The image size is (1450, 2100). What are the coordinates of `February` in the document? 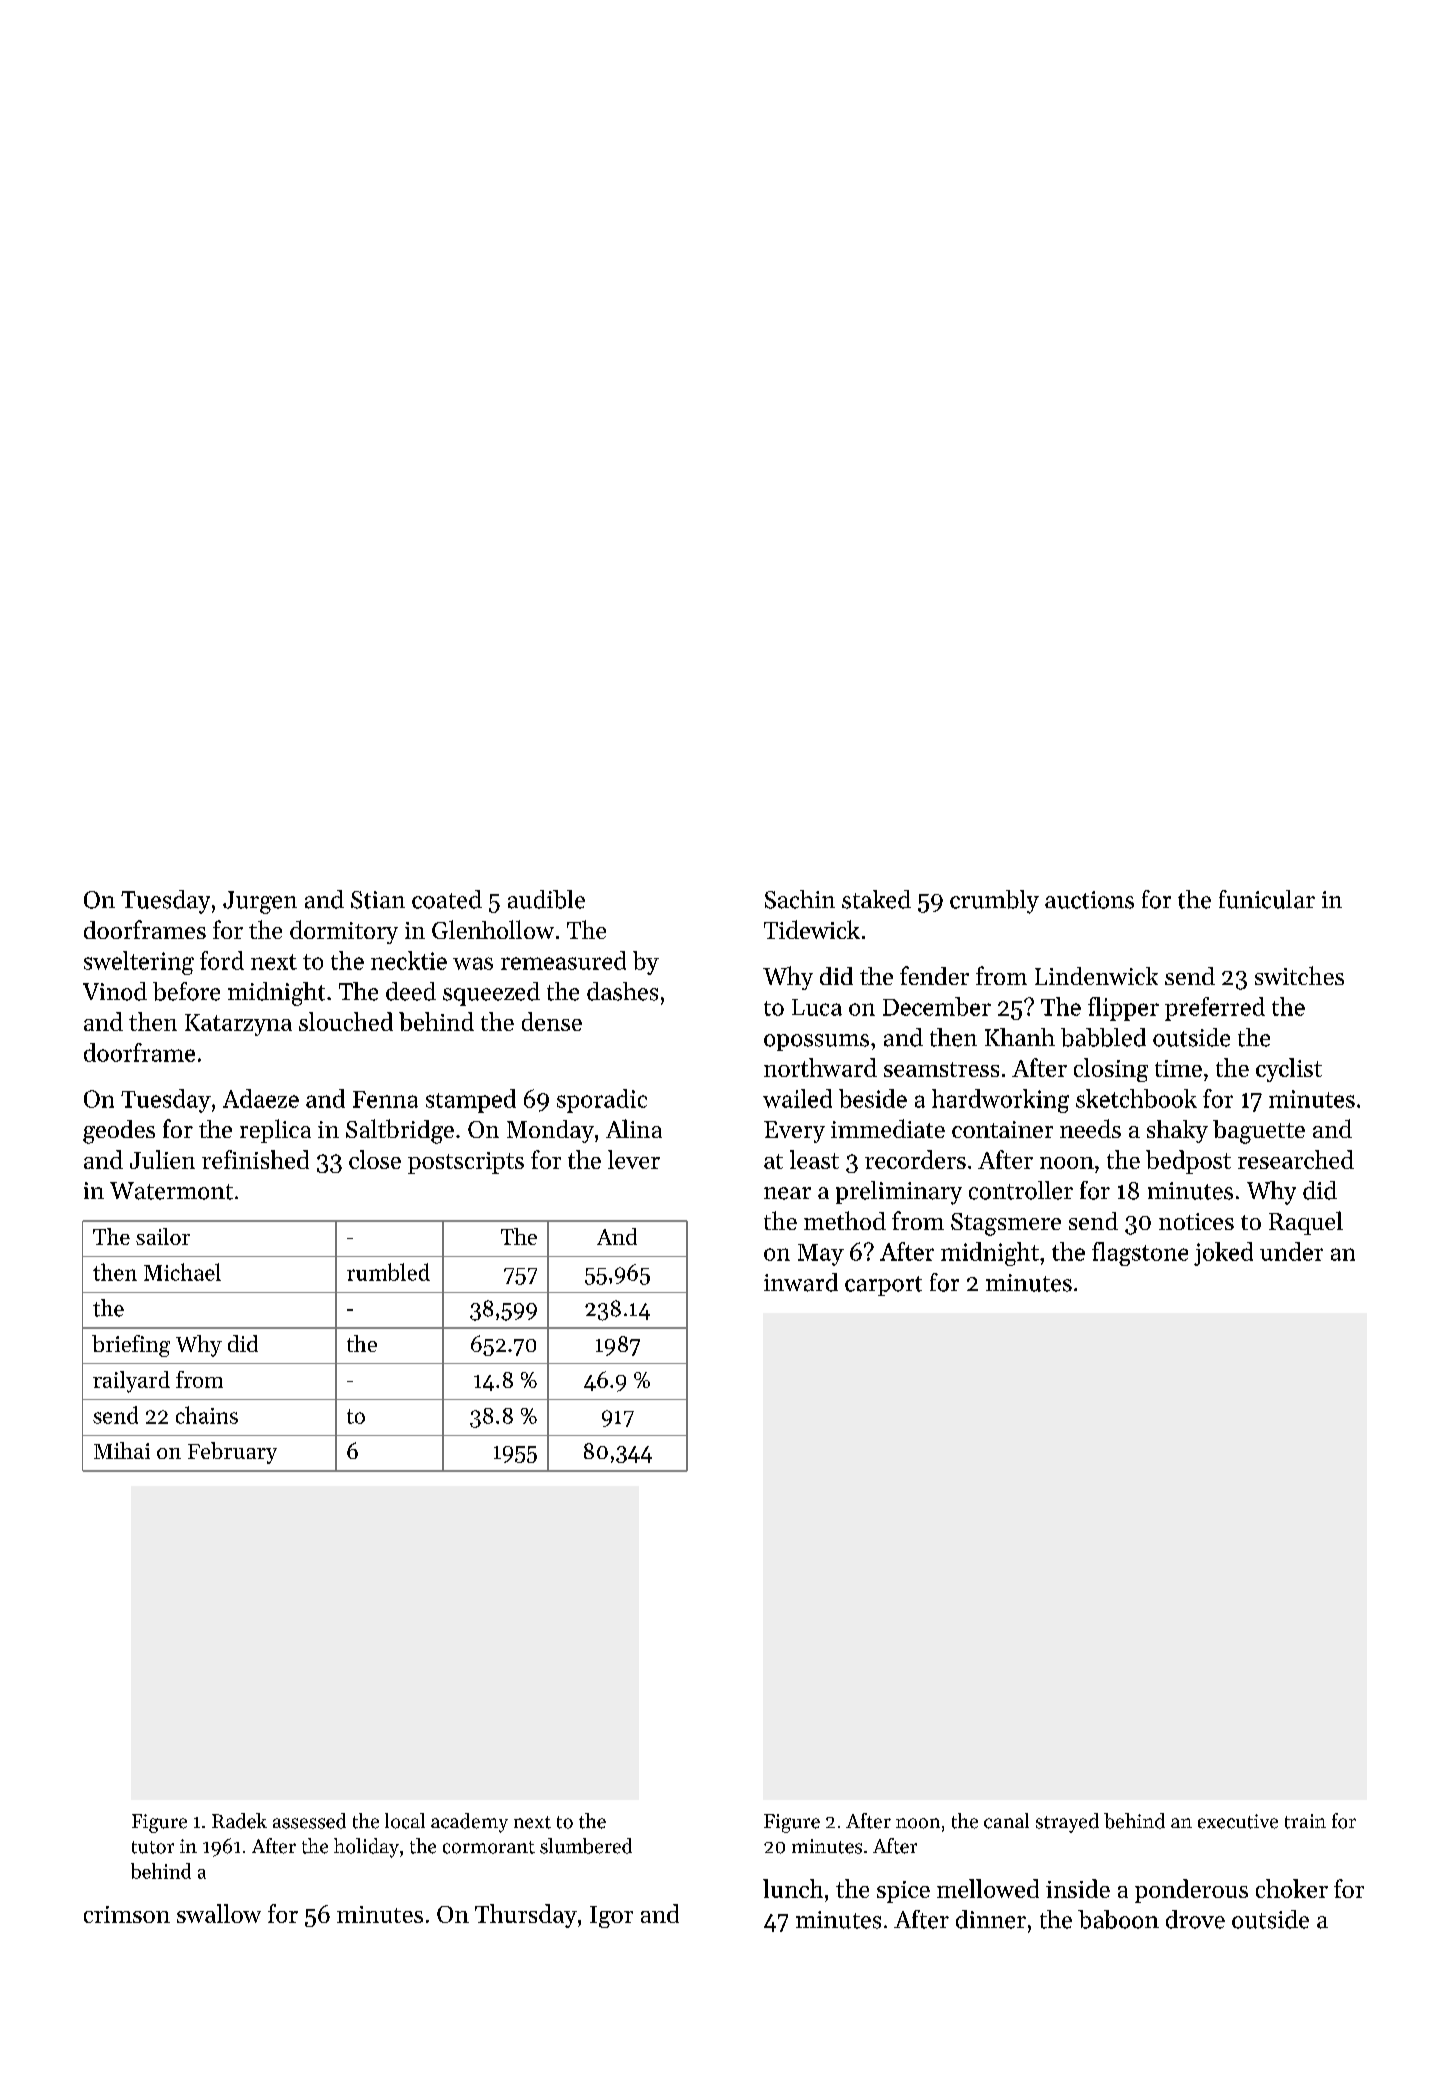 It's located at (232, 1453).
